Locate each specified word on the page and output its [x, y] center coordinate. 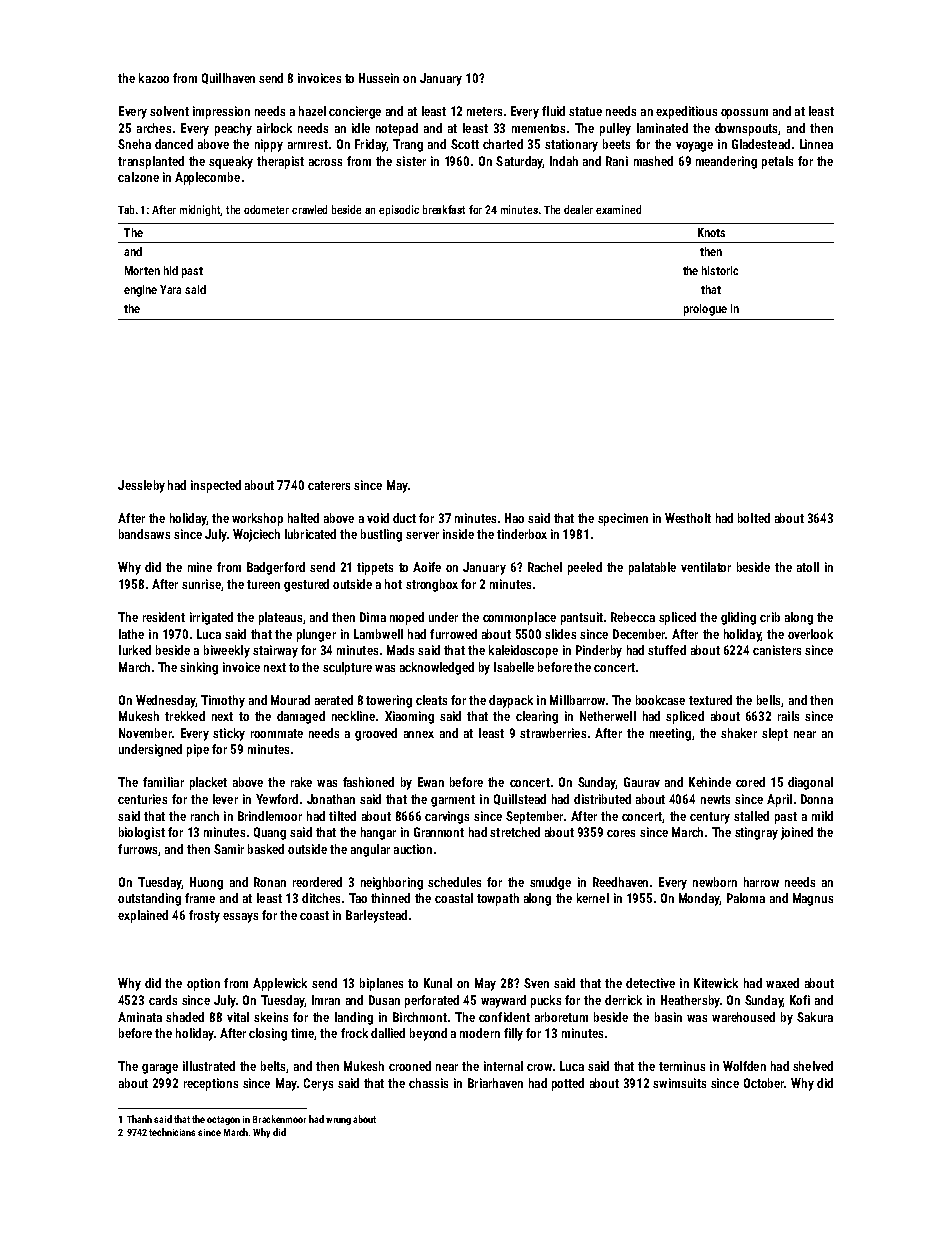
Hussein [379, 78]
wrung [338, 1121]
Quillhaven [228, 78]
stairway [275, 651]
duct [404, 518]
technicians [172, 1132]
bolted [754, 518]
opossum [744, 114]
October [764, 1083]
